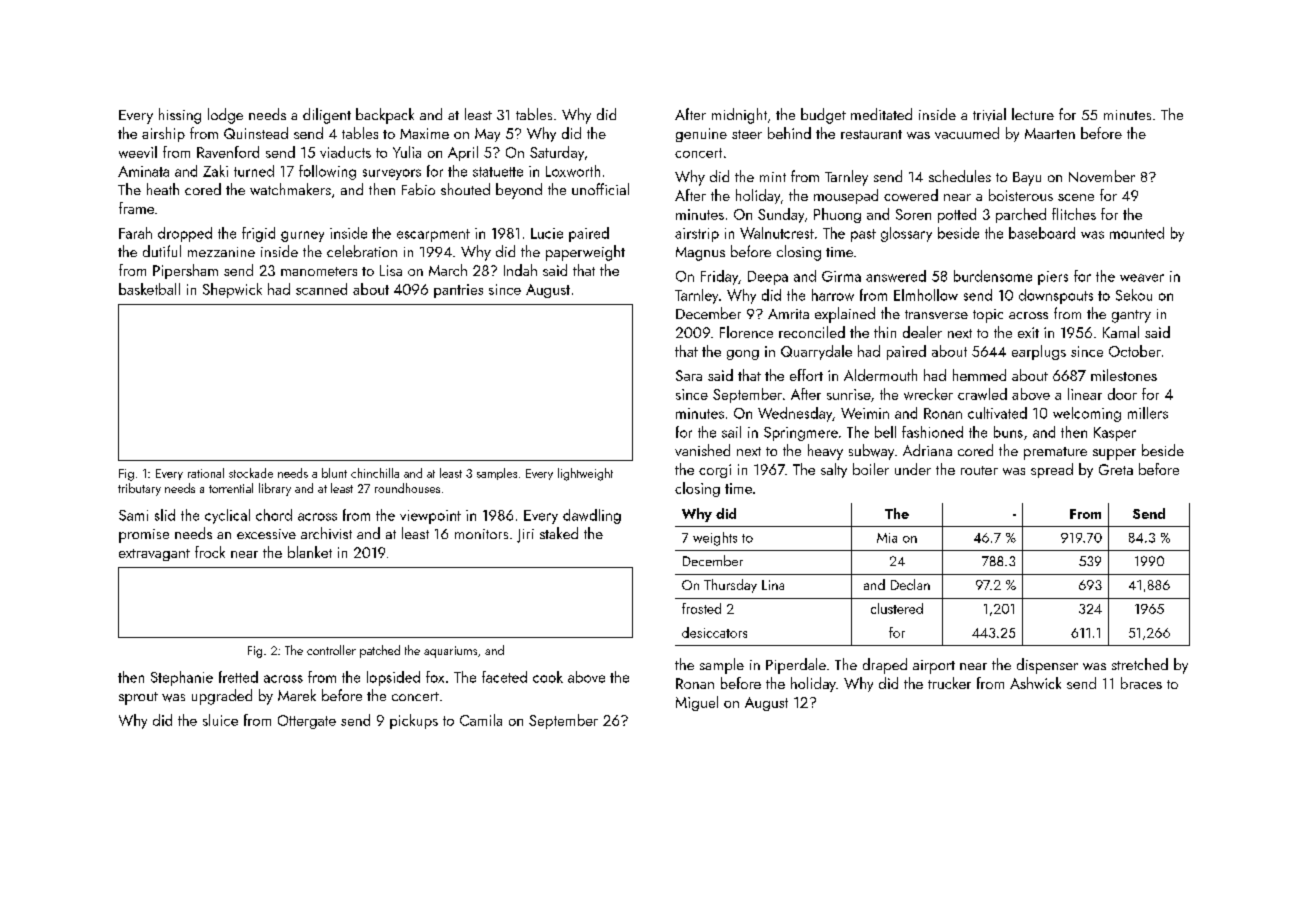 The image size is (1308, 924). Describe the element at coordinates (1148, 413) in the screenshot. I see `millers` at that location.
